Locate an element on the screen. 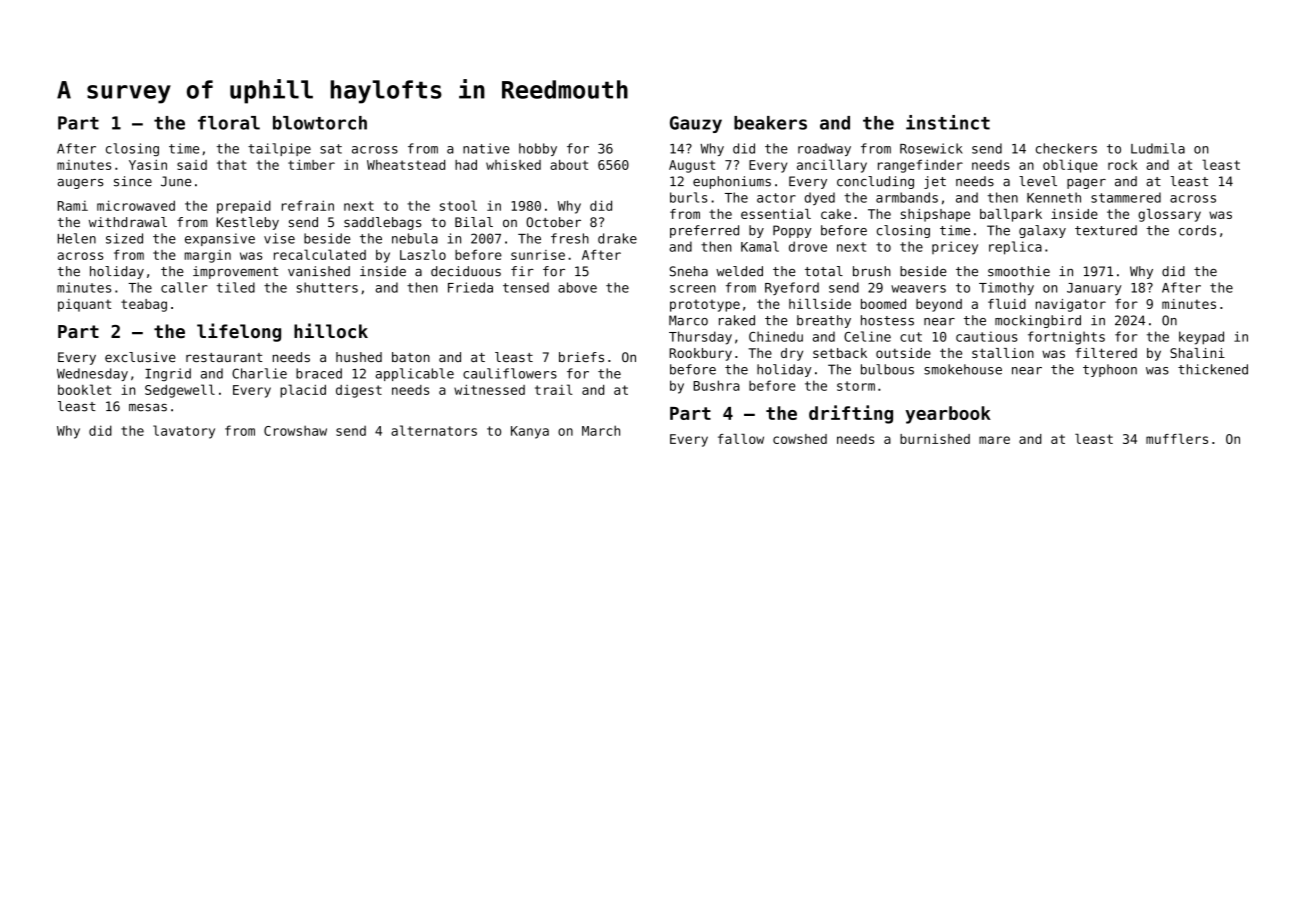  Gauzy is located at coordinates (696, 124).
